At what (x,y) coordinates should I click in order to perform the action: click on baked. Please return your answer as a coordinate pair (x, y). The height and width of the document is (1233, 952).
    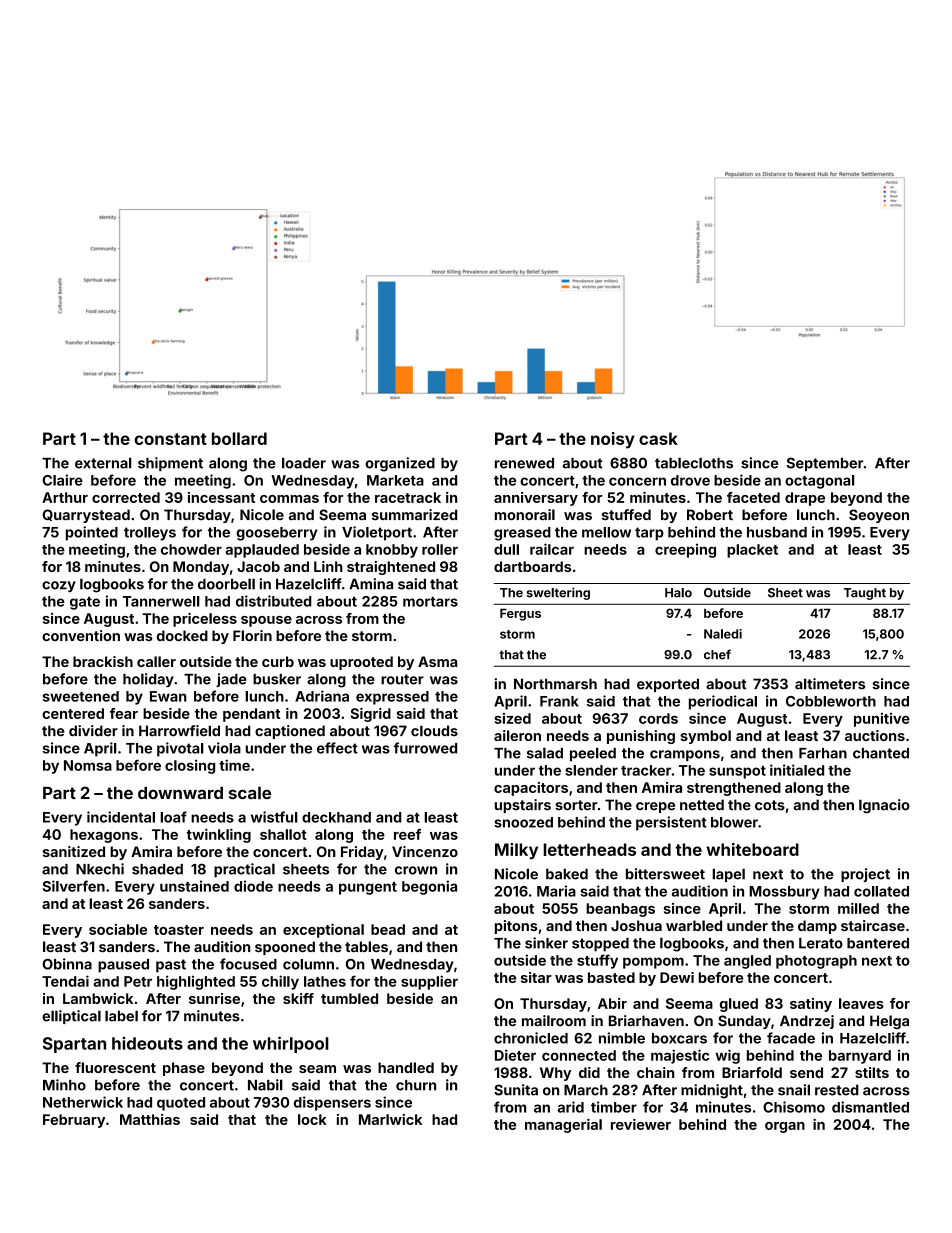
    Looking at the image, I should click on (567, 874).
